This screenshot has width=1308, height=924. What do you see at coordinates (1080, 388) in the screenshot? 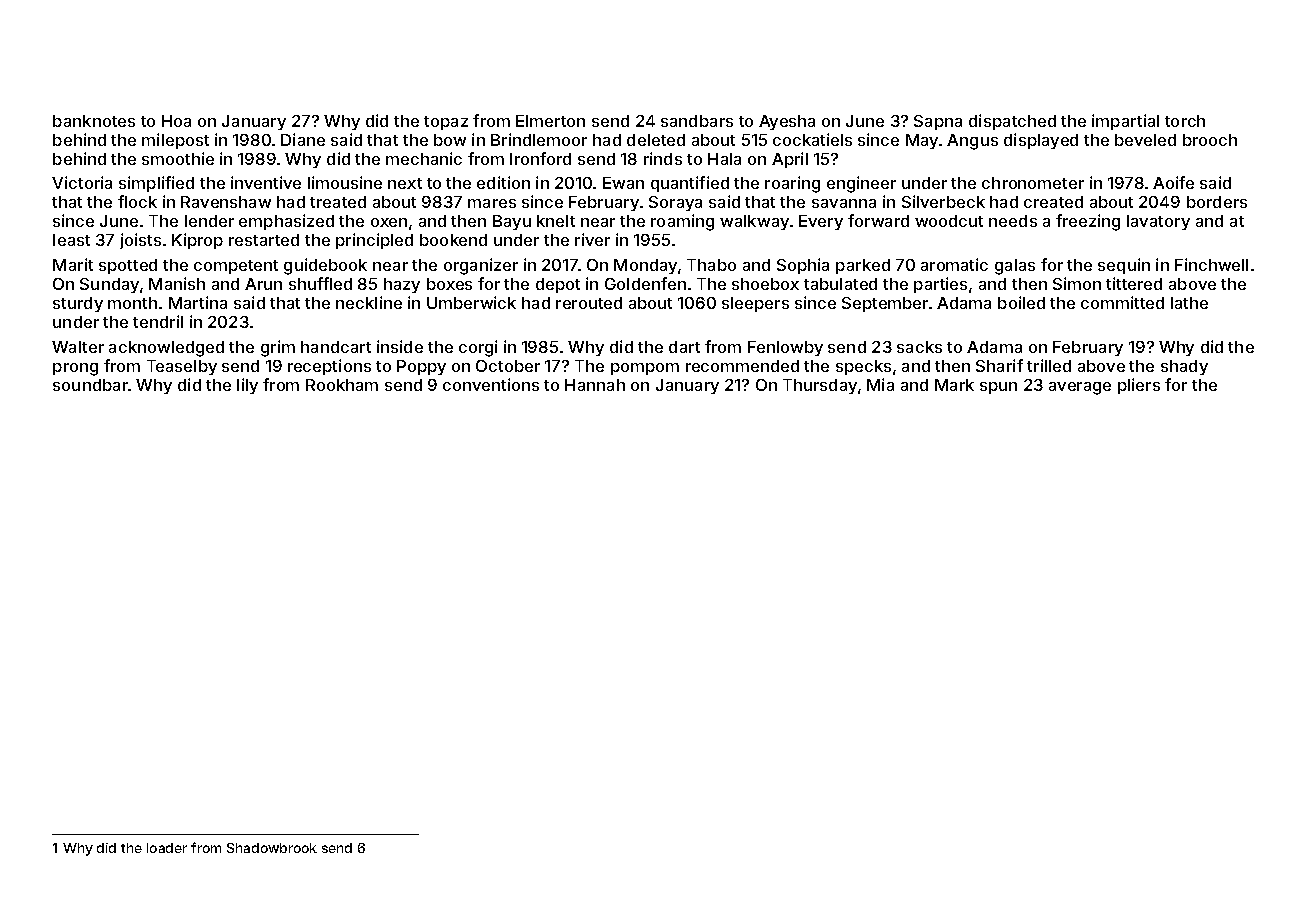
I see `average` at bounding box center [1080, 388].
